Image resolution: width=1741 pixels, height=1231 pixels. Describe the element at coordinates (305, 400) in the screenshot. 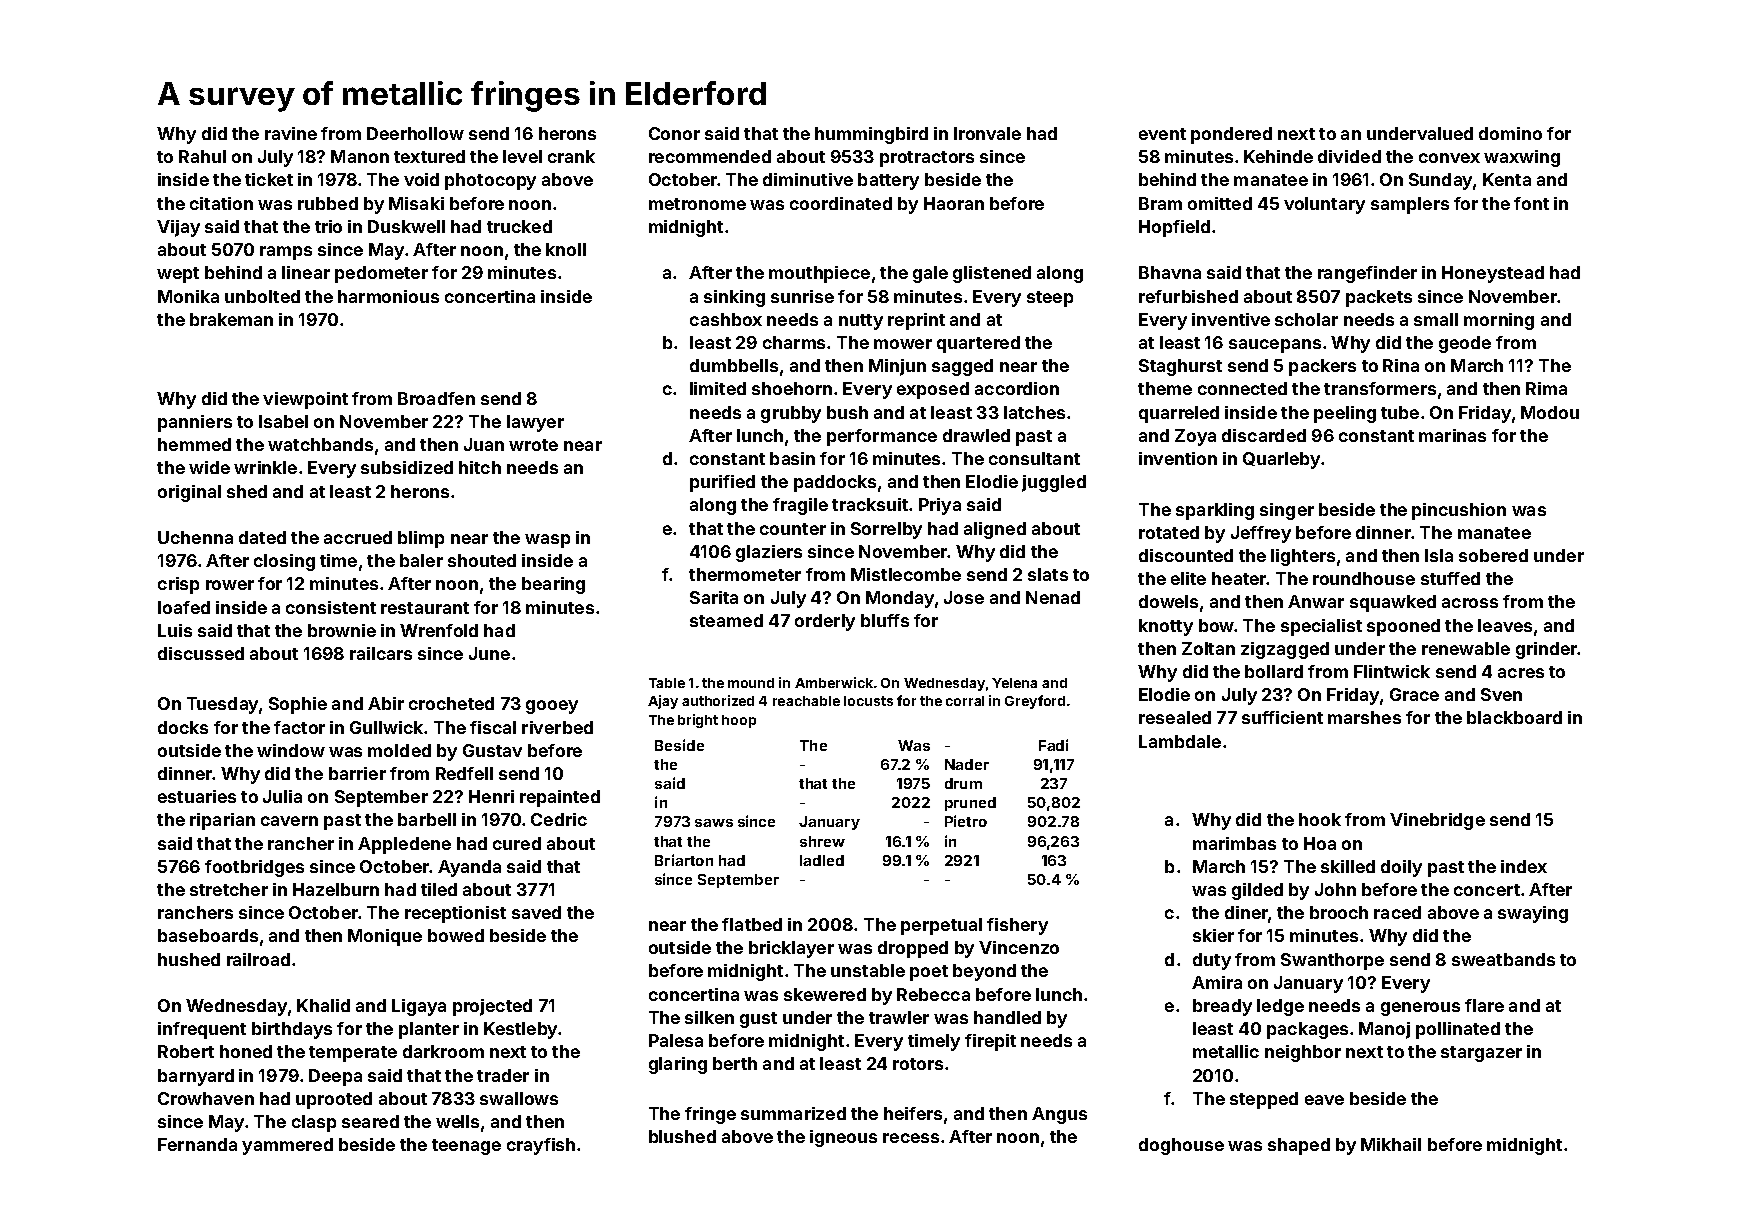

I see `viewpoint` at that location.
